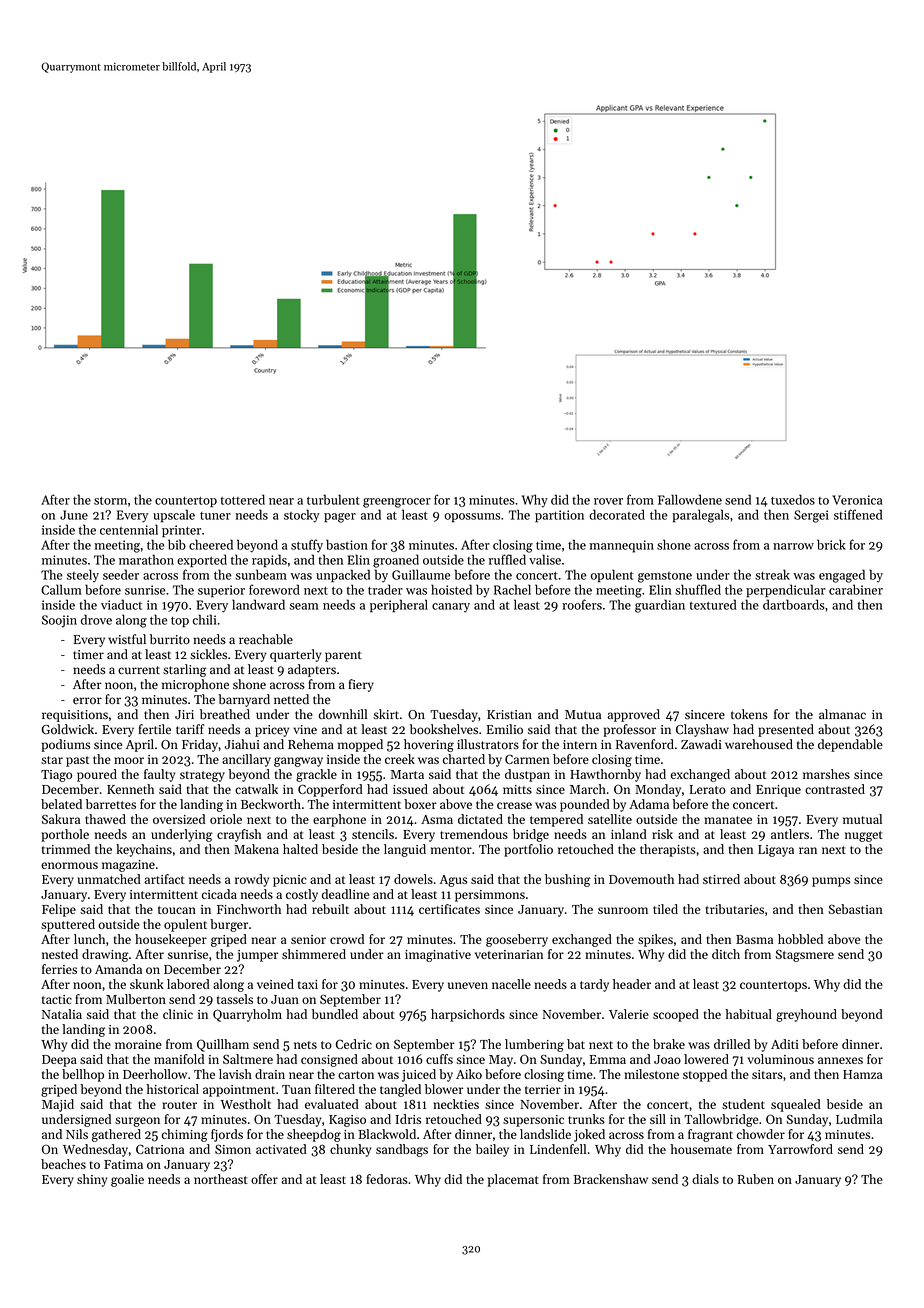  Describe the element at coordinates (800, 939) in the document. I see `hobbled` at that location.
